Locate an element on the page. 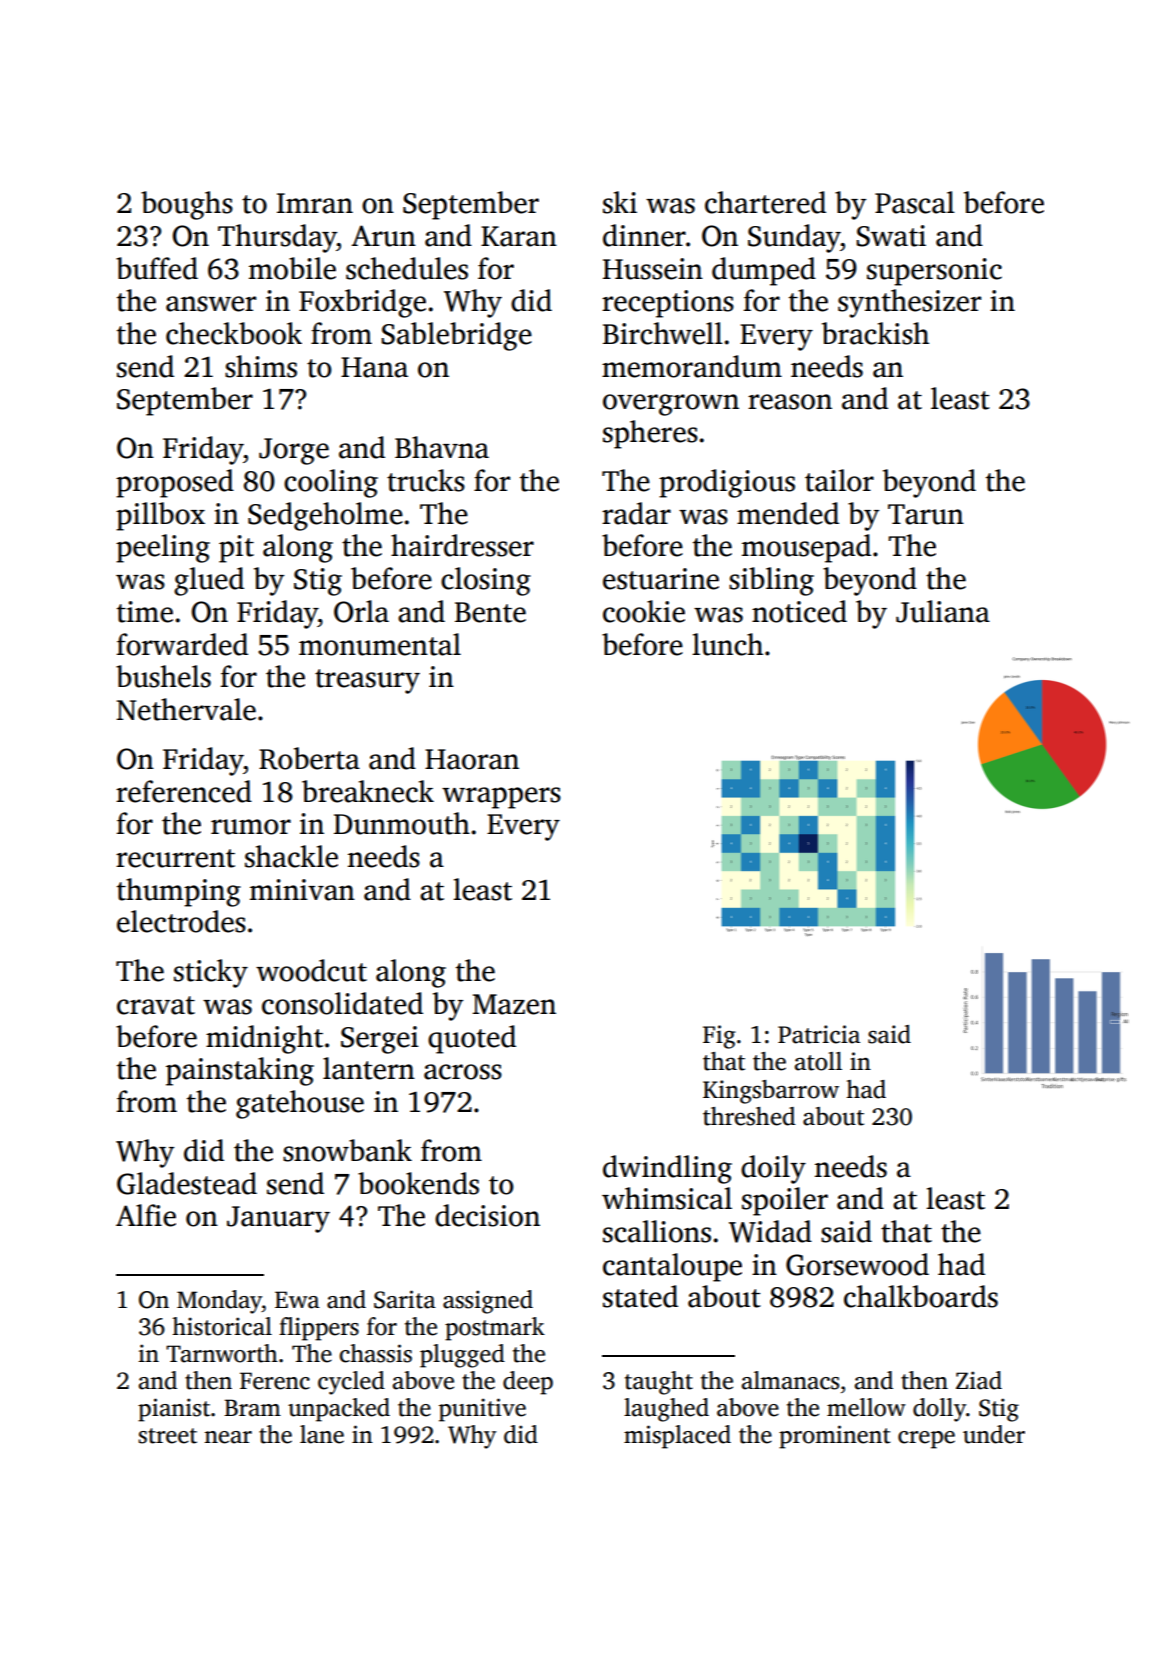 This document has width=1165, height=1654. Pascal is located at coordinates (915, 202).
